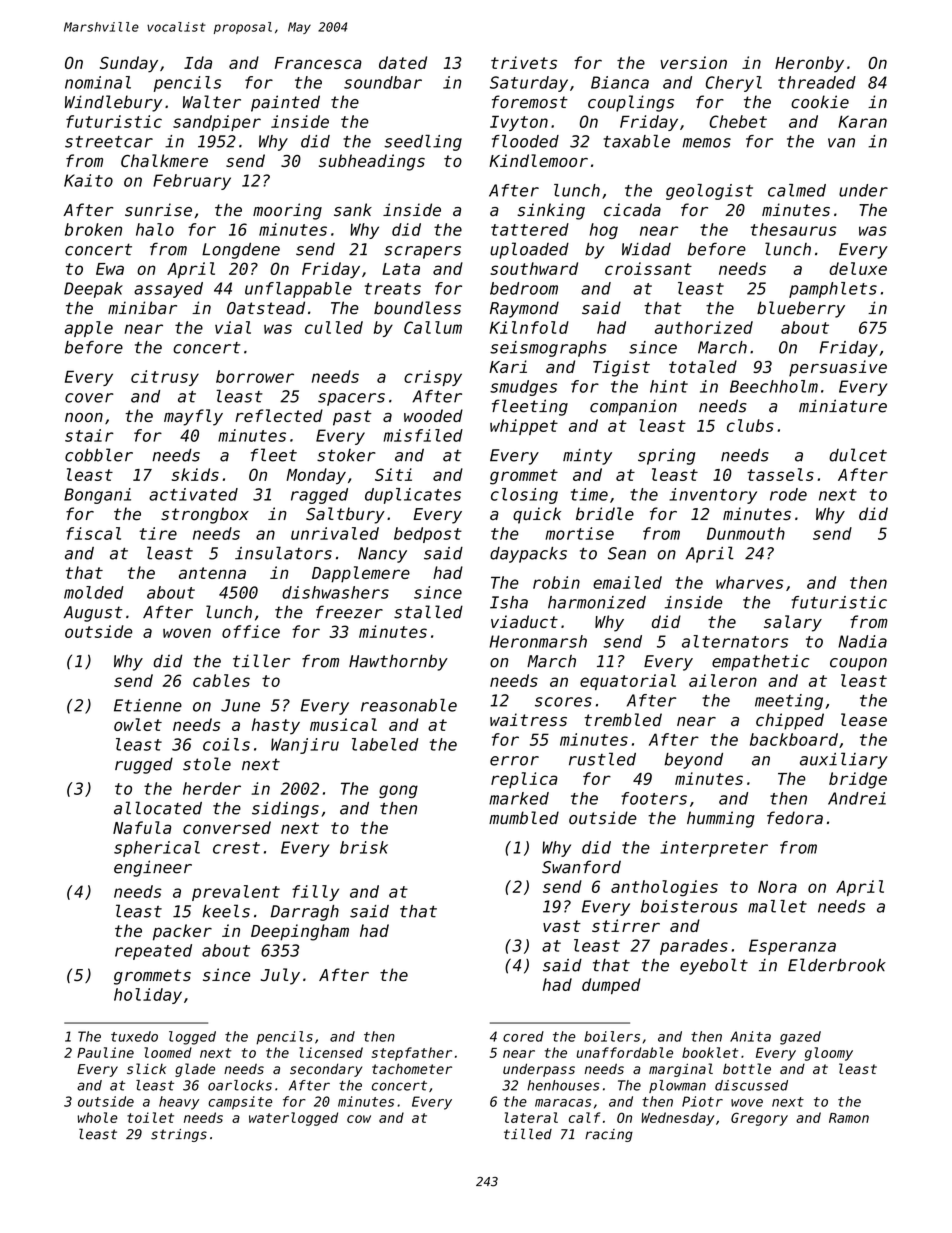 The image size is (952, 1233). I want to click on deluxe, so click(858, 268).
